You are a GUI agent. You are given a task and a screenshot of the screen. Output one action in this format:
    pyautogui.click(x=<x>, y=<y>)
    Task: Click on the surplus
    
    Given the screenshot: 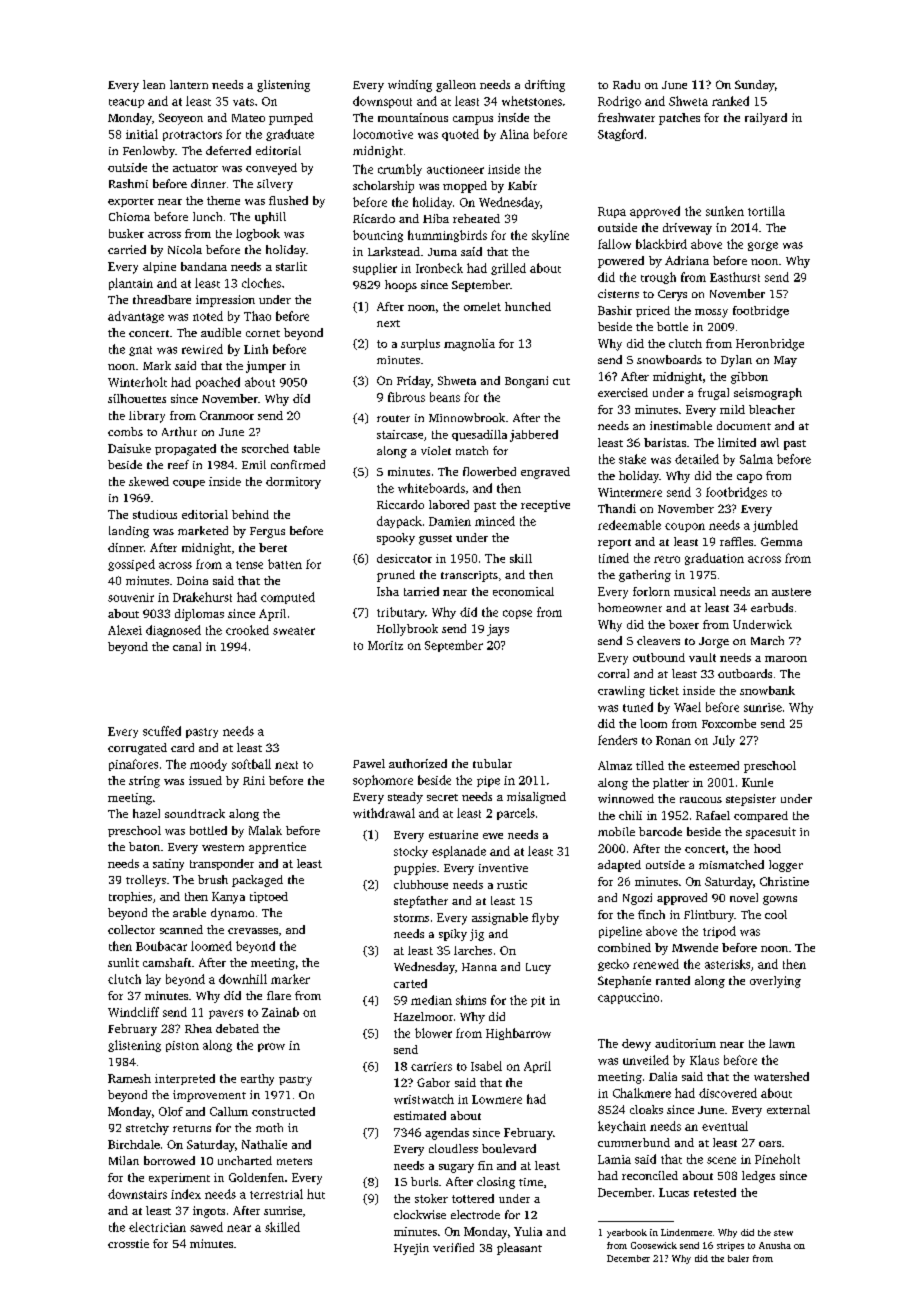 What is the action you would take?
    pyautogui.click(x=420, y=344)
